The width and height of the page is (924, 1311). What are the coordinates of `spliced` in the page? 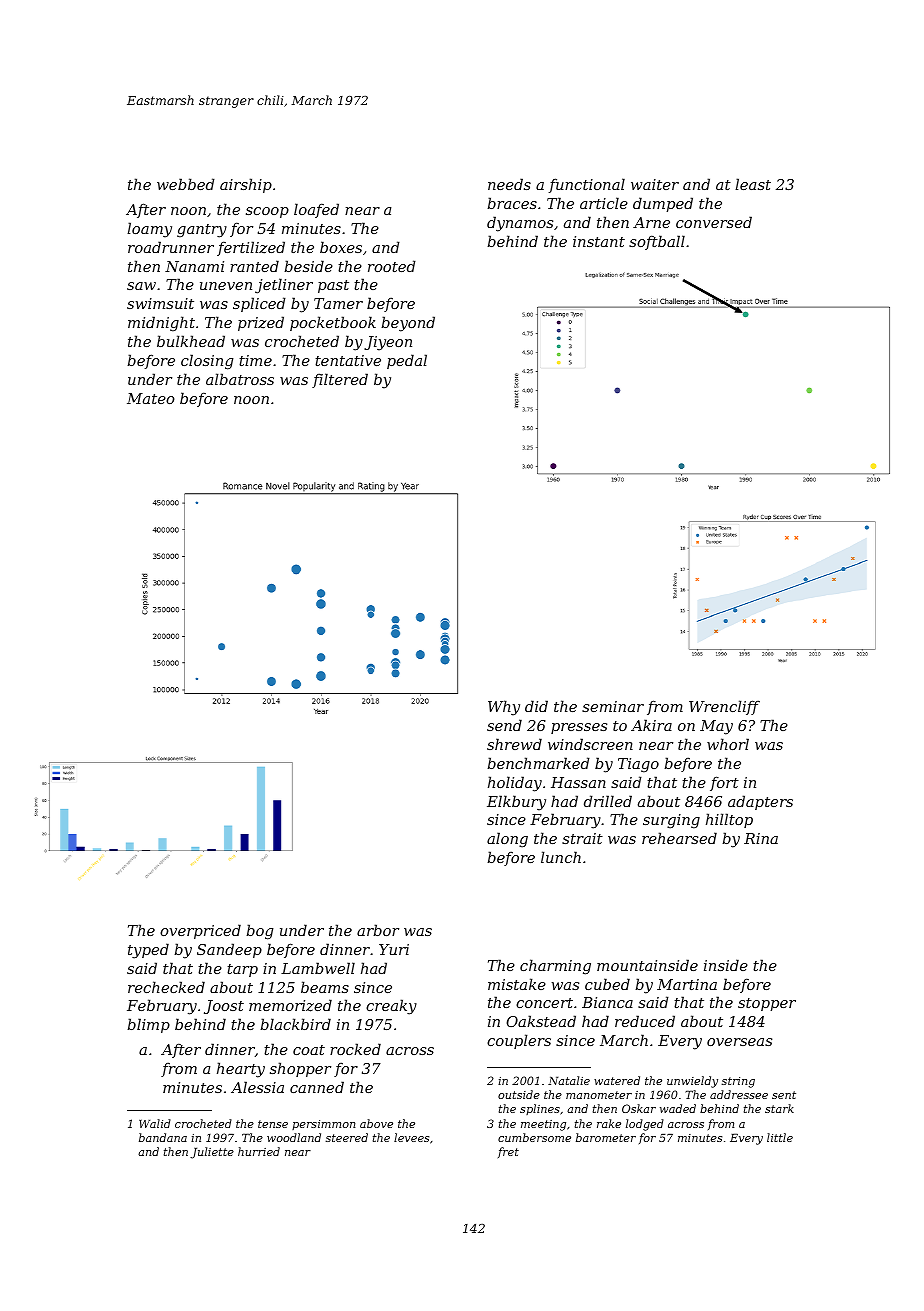 It's located at (259, 304).
